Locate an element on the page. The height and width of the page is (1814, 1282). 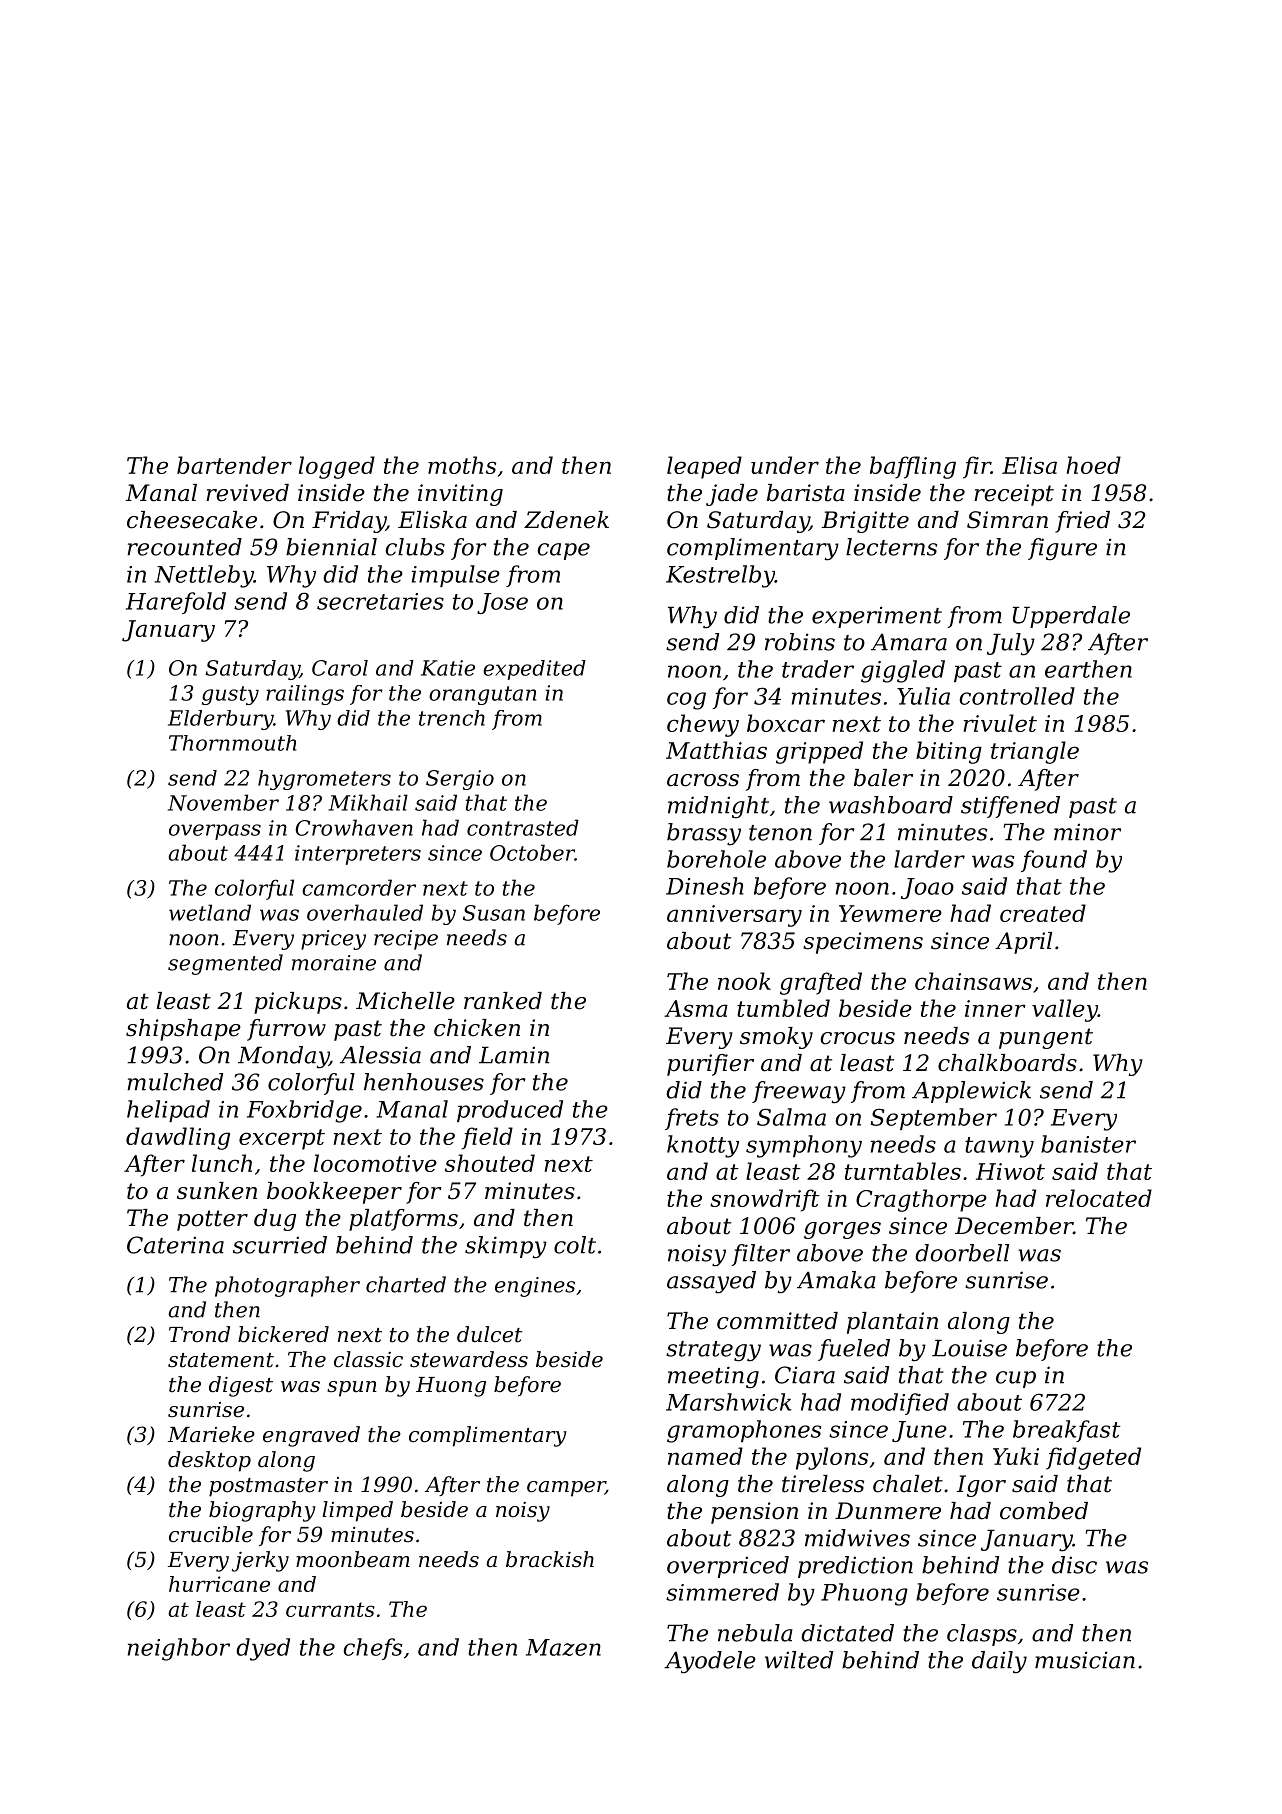
jade is located at coordinates (732, 495).
